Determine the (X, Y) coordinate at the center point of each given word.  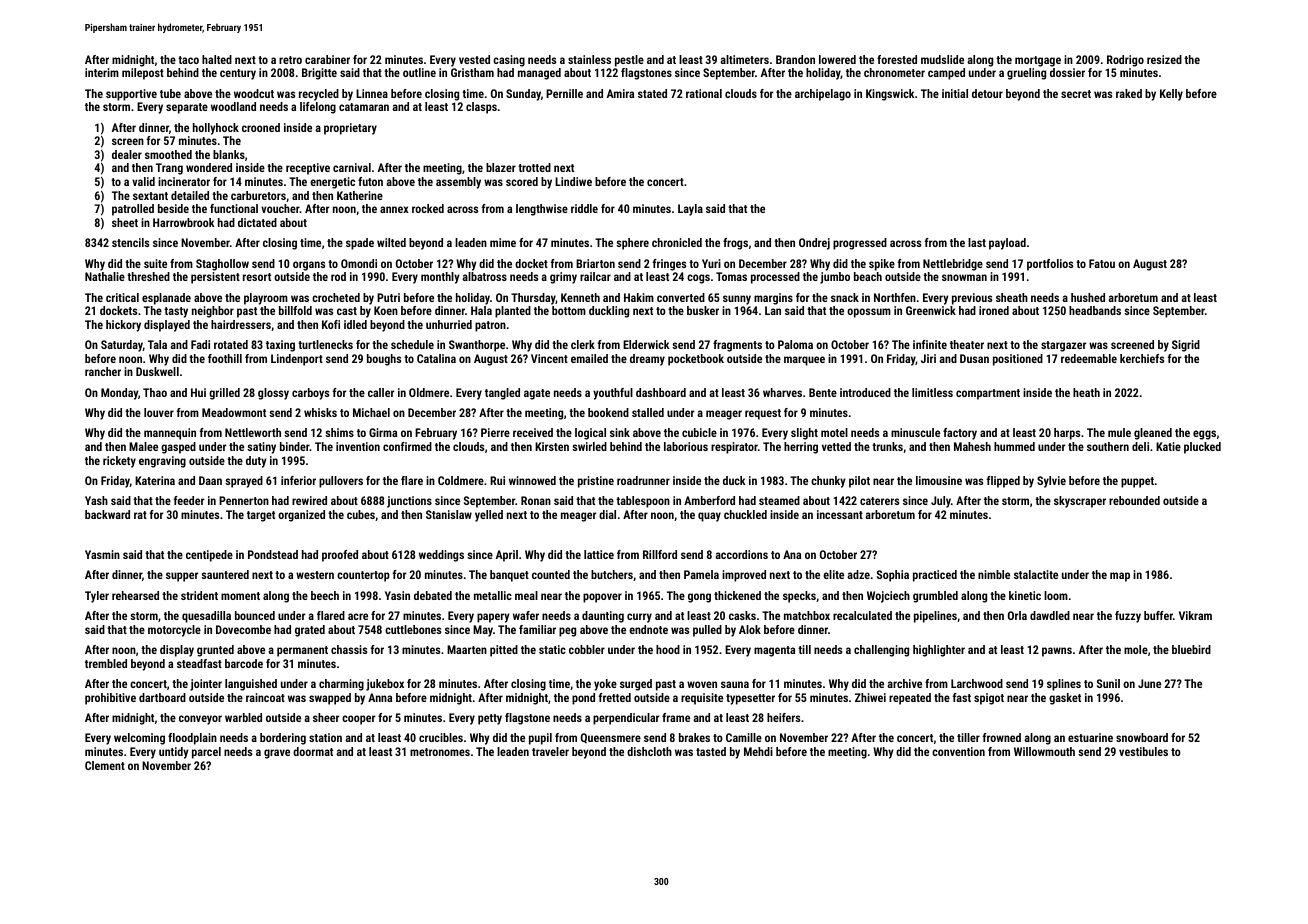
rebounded (1134, 500)
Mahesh (972, 446)
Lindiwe (573, 181)
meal (526, 595)
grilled (224, 394)
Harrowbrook (184, 222)
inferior (298, 480)
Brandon (795, 59)
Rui (497, 480)
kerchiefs (1142, 358)
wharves (782, 392)
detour (987, 93)
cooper (358, 720)
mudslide (942, 59)
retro (290, 60)
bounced (255, 615)
